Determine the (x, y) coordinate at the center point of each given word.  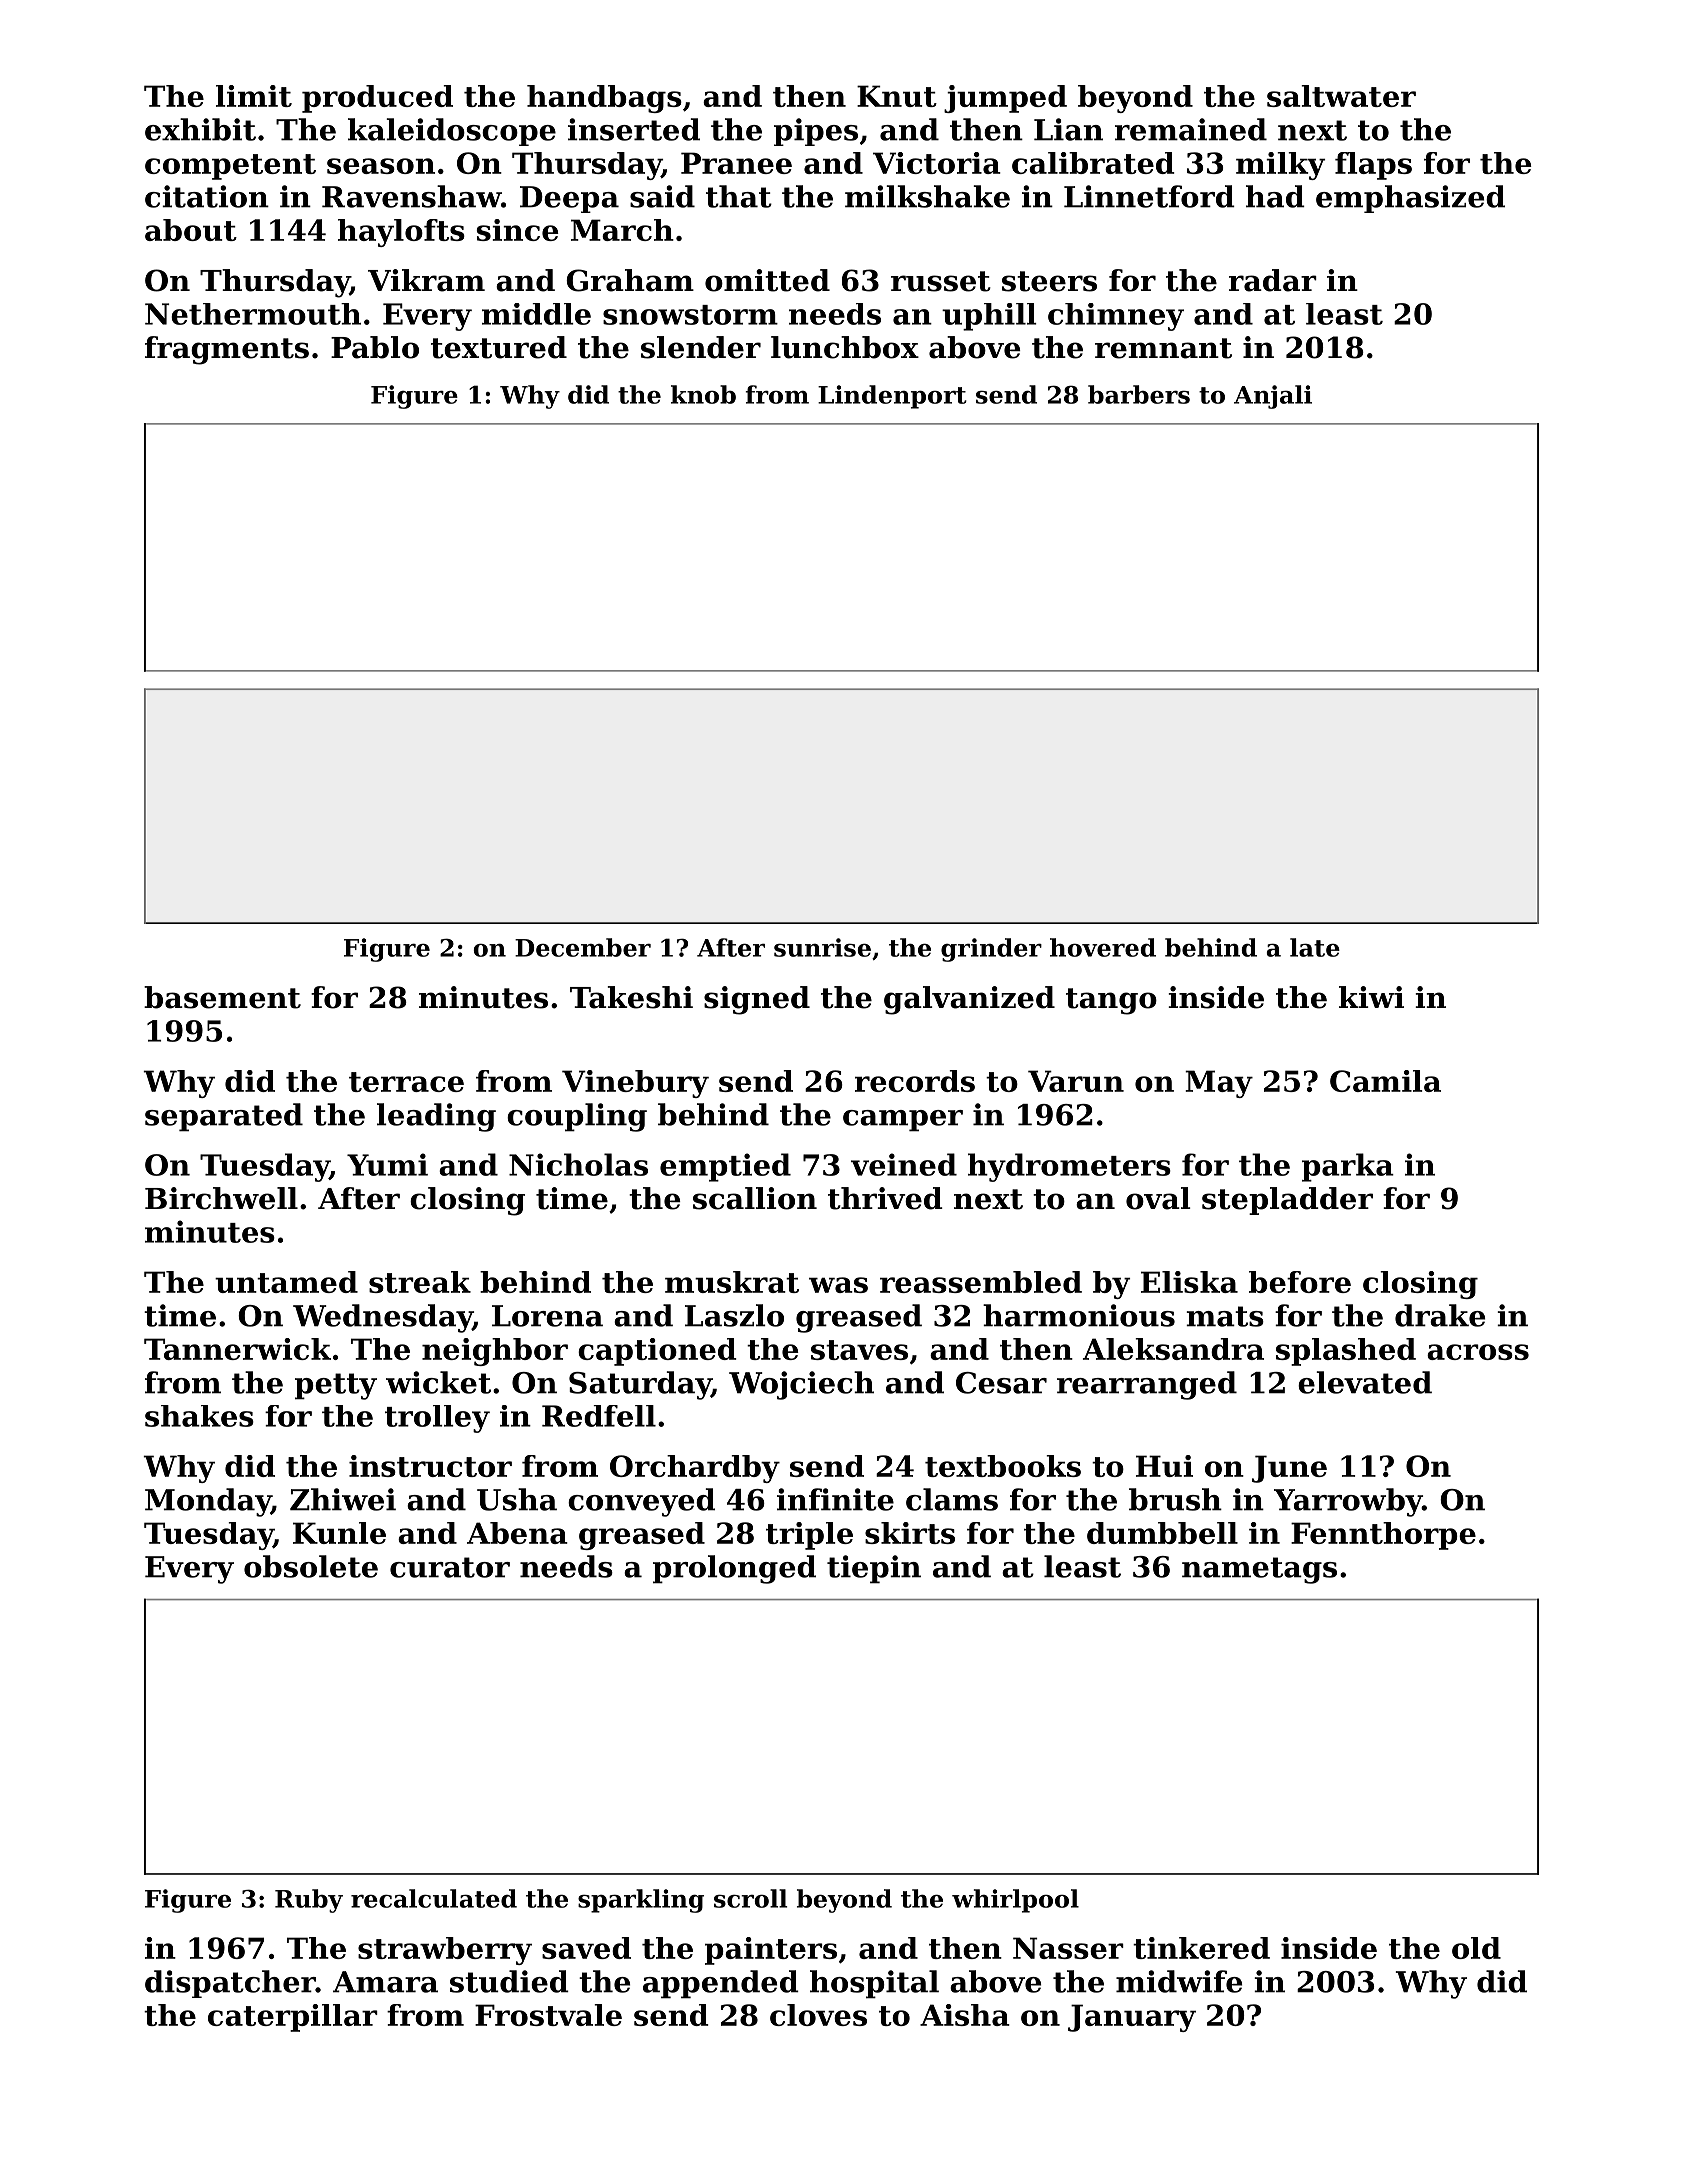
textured (499, 347)
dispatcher (230, 1984)
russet (941, 281)
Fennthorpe (1383, 1536)
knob (703, 394)
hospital (874, 1984)
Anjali (1273, 397)
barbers (1139, 394)
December (583, 947)
